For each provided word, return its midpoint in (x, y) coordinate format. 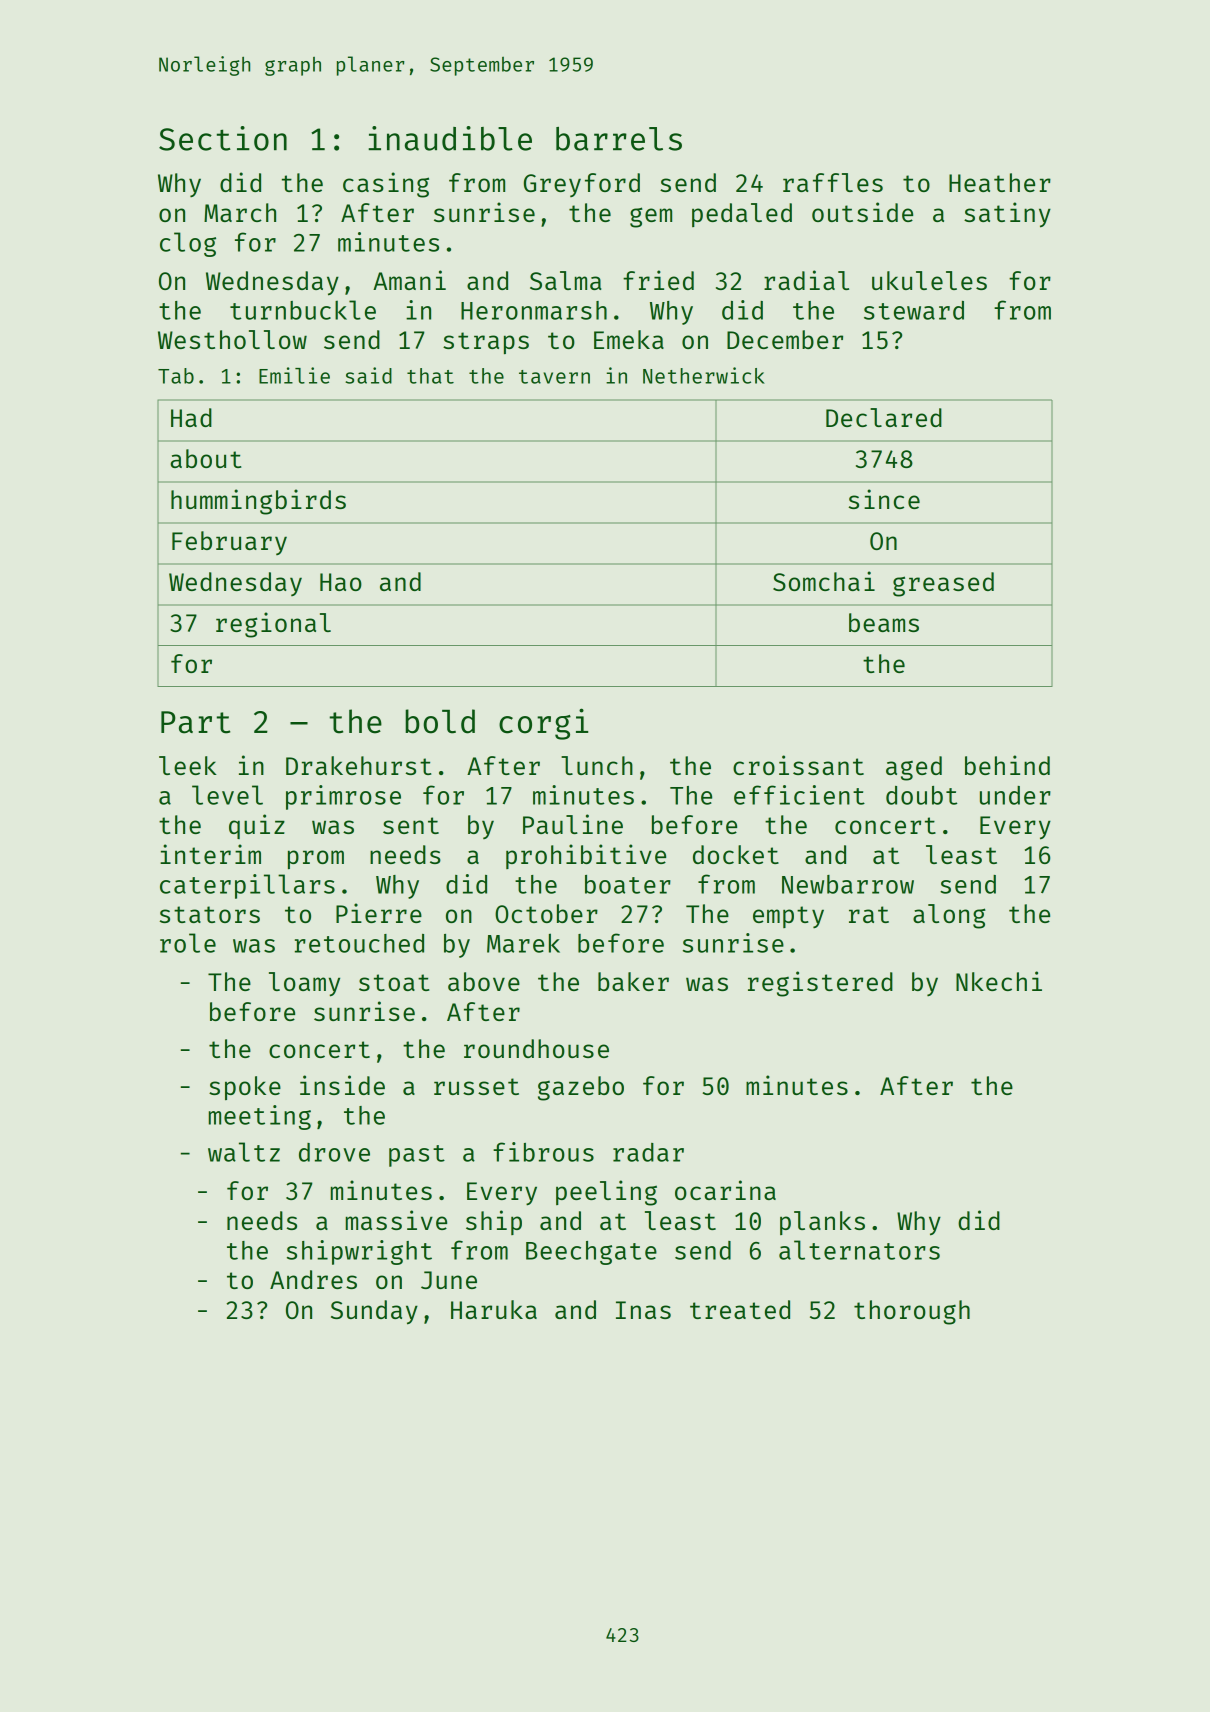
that (430, 376)
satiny (1007, 215)
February (229, 543)
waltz (244, 1152)
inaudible (450, 138)
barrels (619, 139)
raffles (833, 182)
